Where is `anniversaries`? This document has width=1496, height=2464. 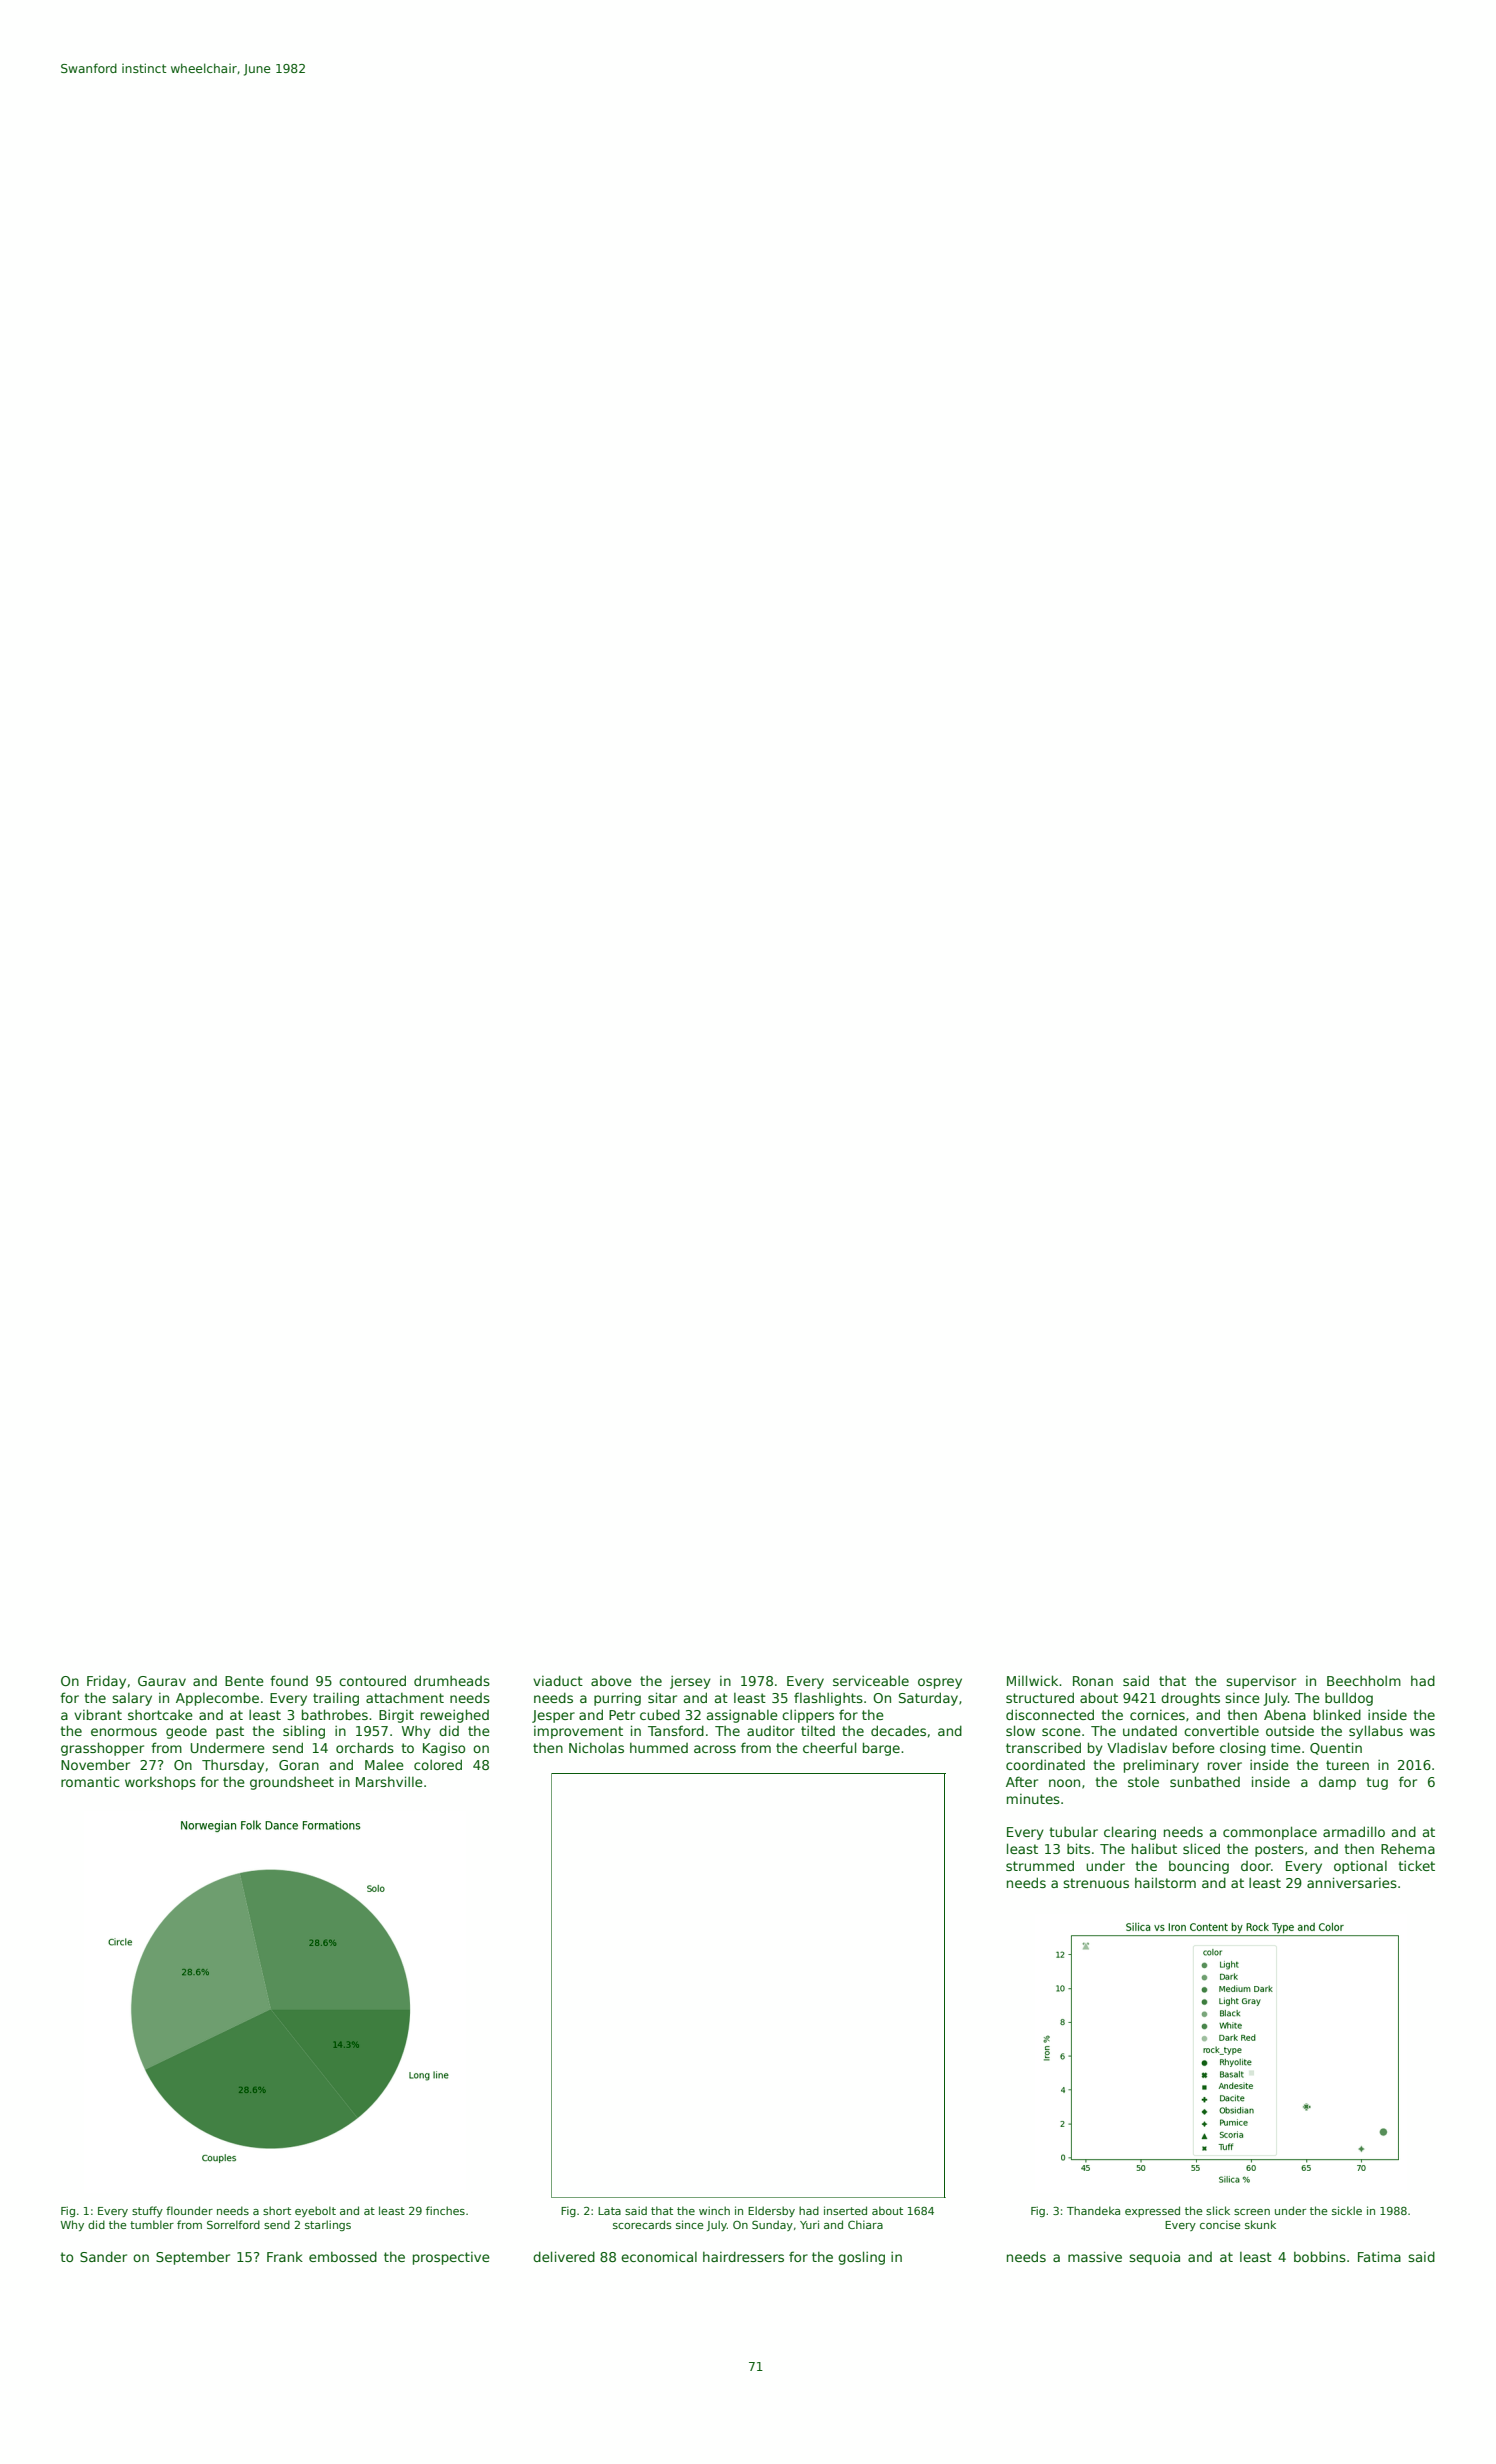 anniversaries is located at coordinates (1352, 1882).
